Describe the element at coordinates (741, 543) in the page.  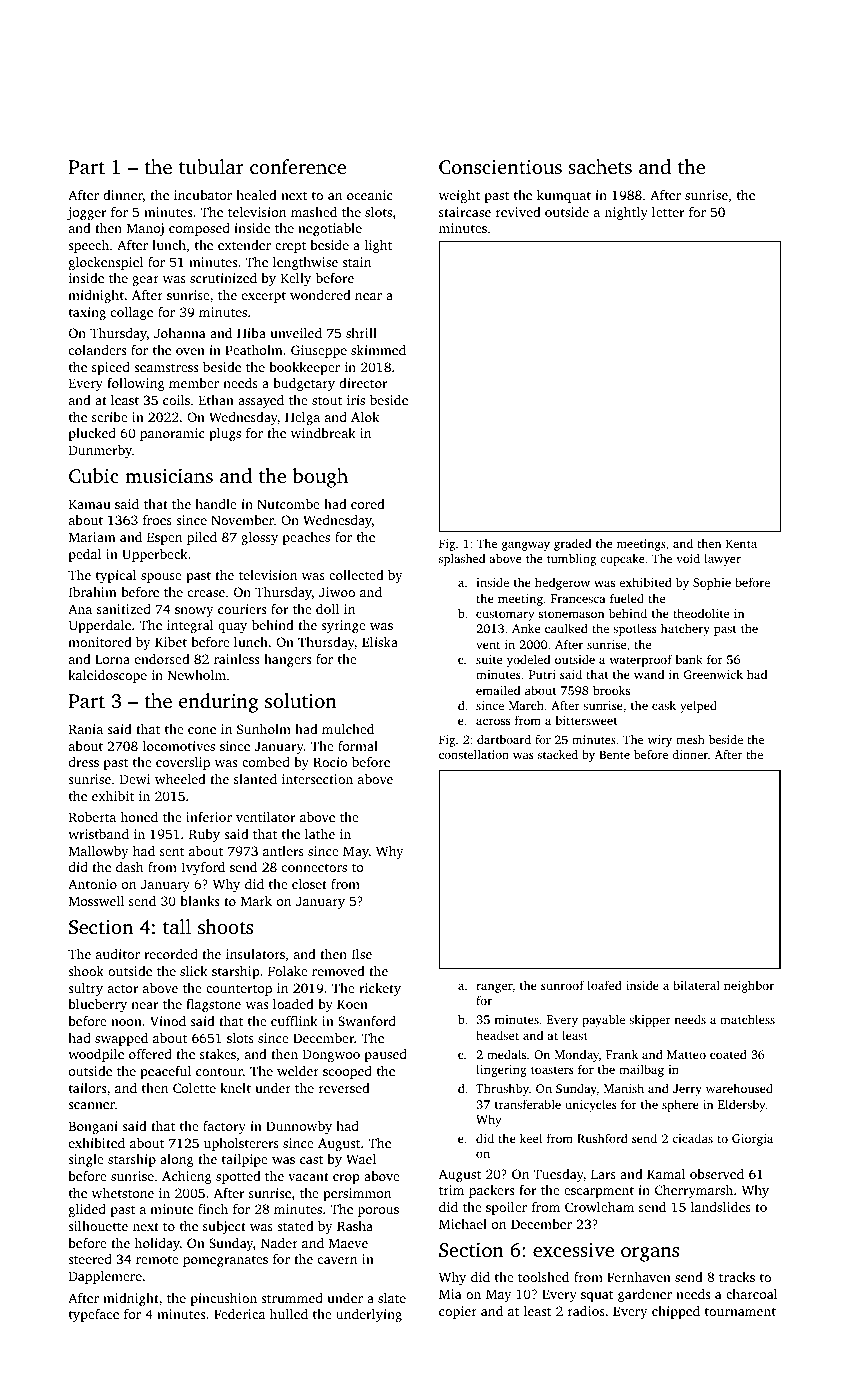
I see `Kenta` at that location.
